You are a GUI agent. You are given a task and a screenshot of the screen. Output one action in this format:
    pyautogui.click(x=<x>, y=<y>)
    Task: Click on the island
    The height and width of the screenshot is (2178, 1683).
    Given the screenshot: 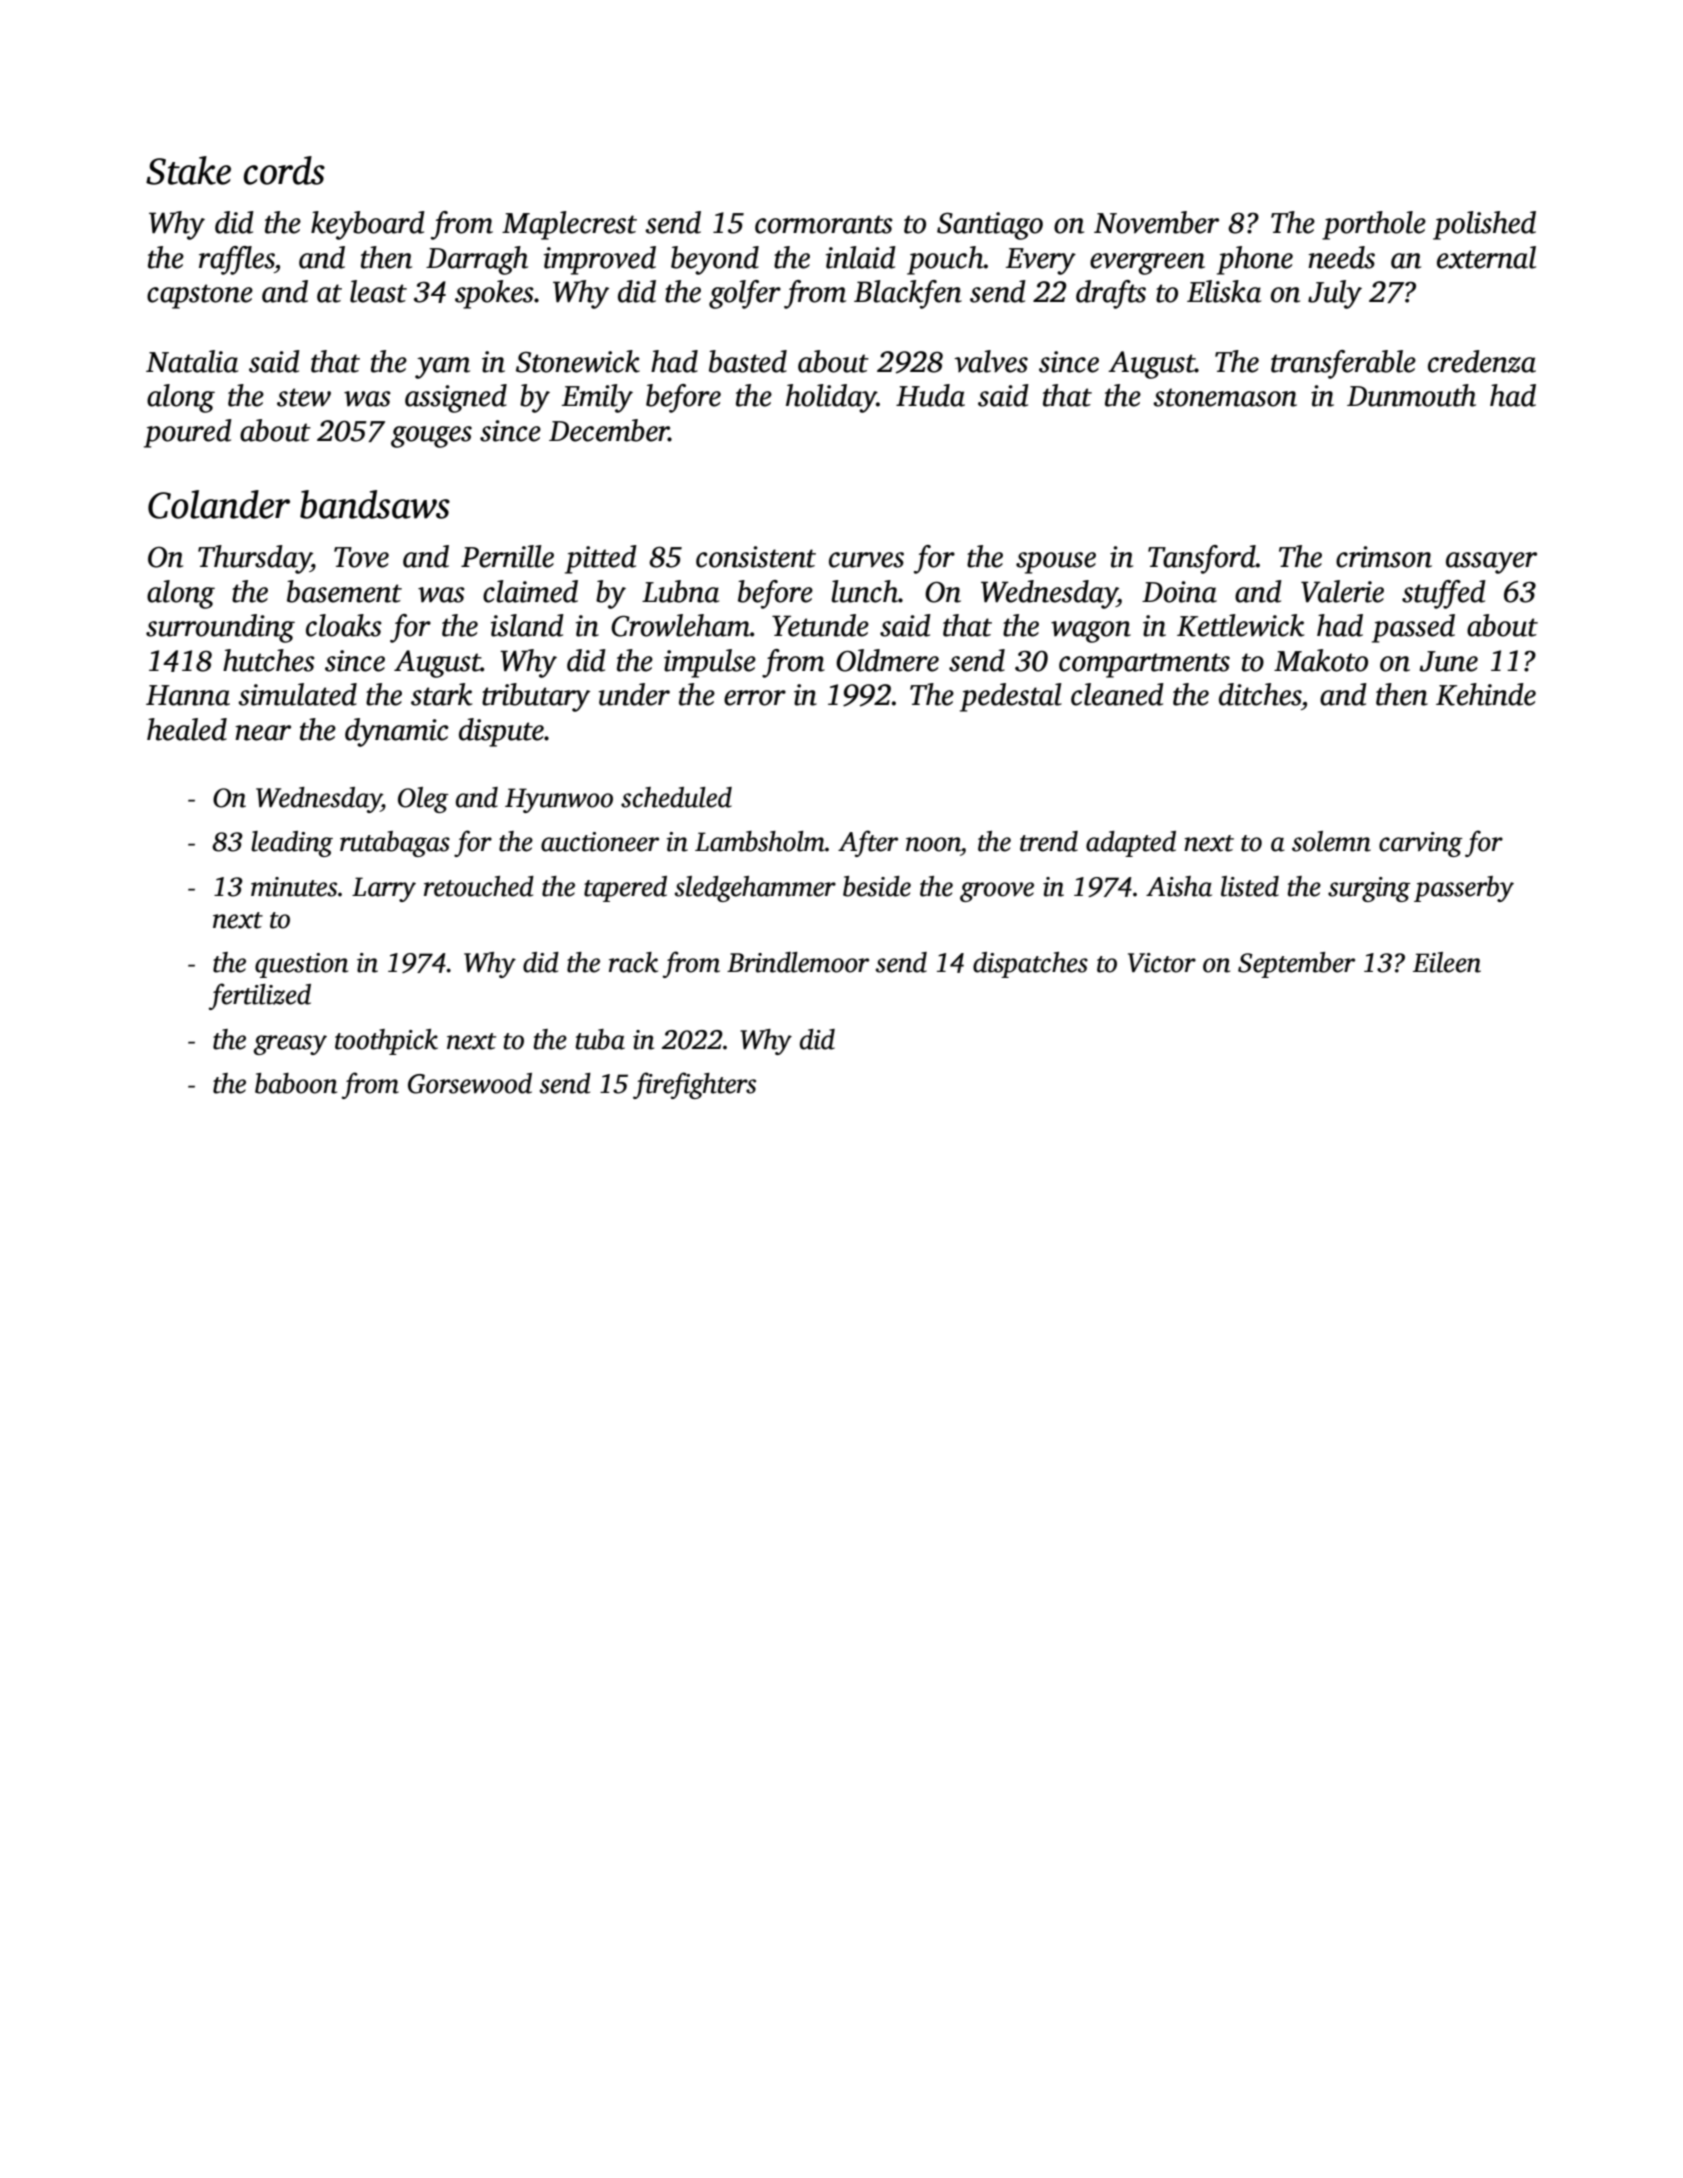 What is the action you would take?
    pyautogui.click(x=527, y=625)
